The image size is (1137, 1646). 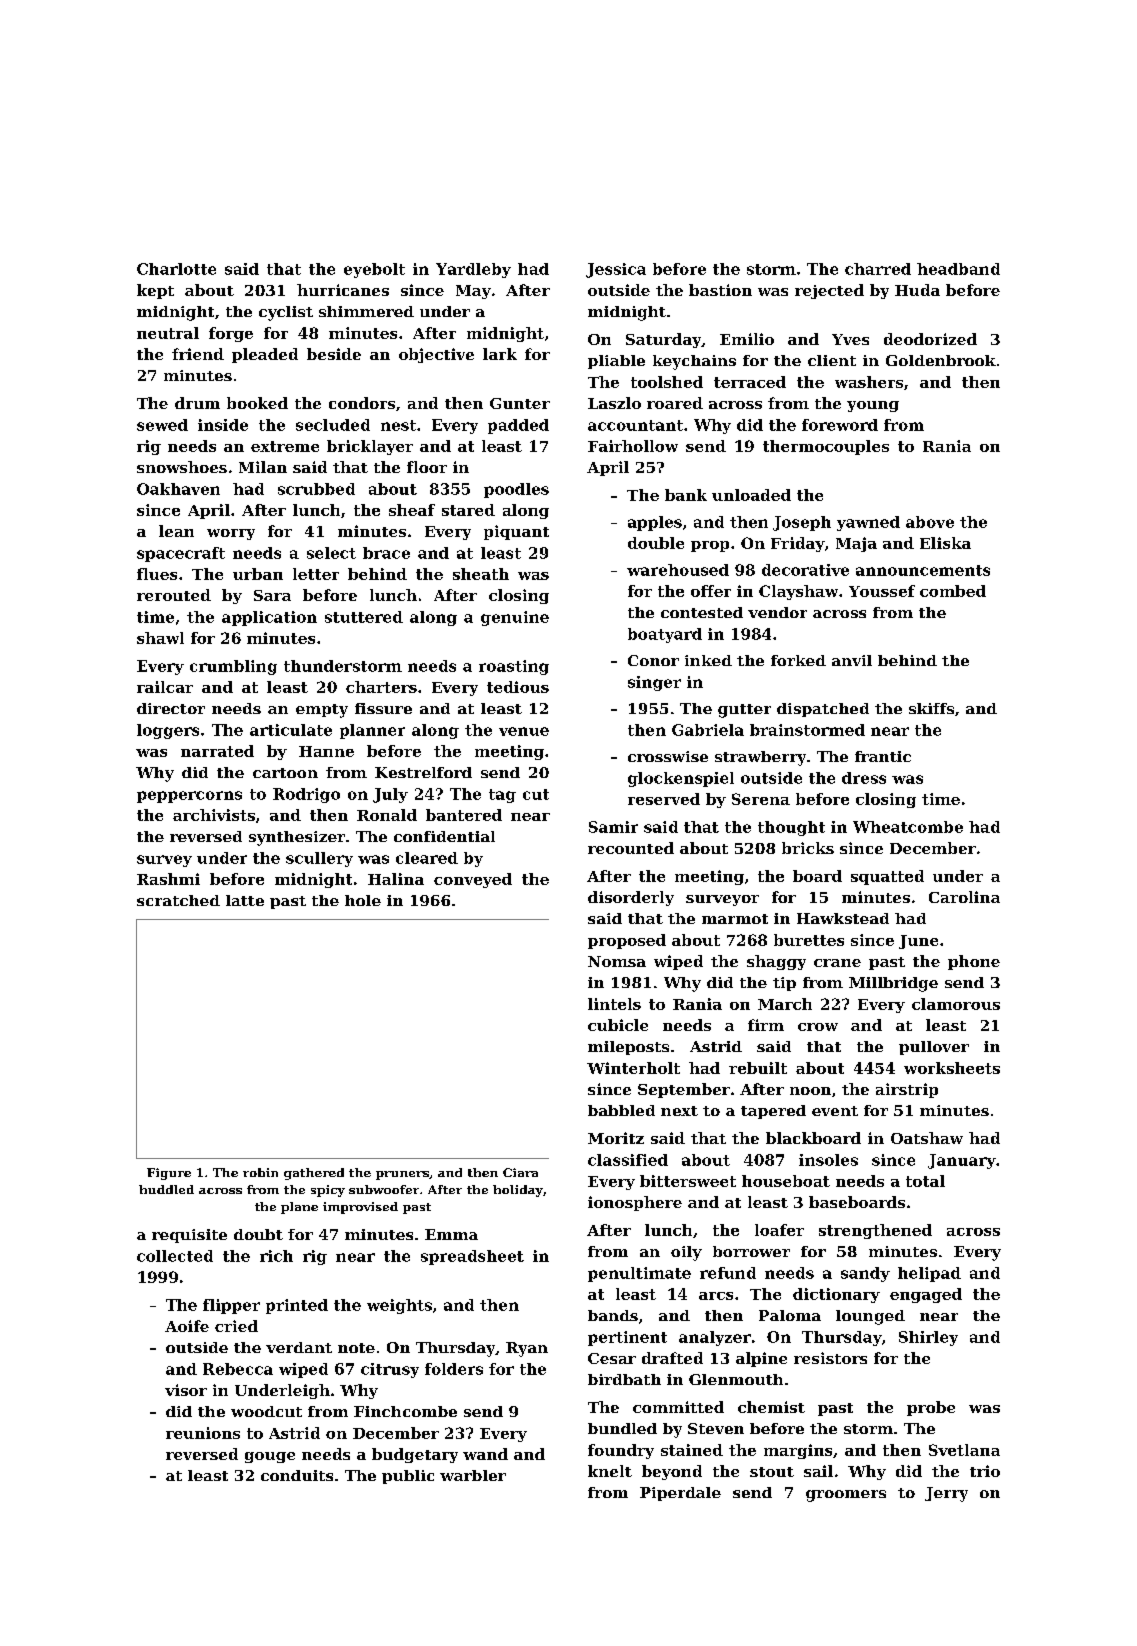 I want to click on tag, so click(x=502, y=796).
